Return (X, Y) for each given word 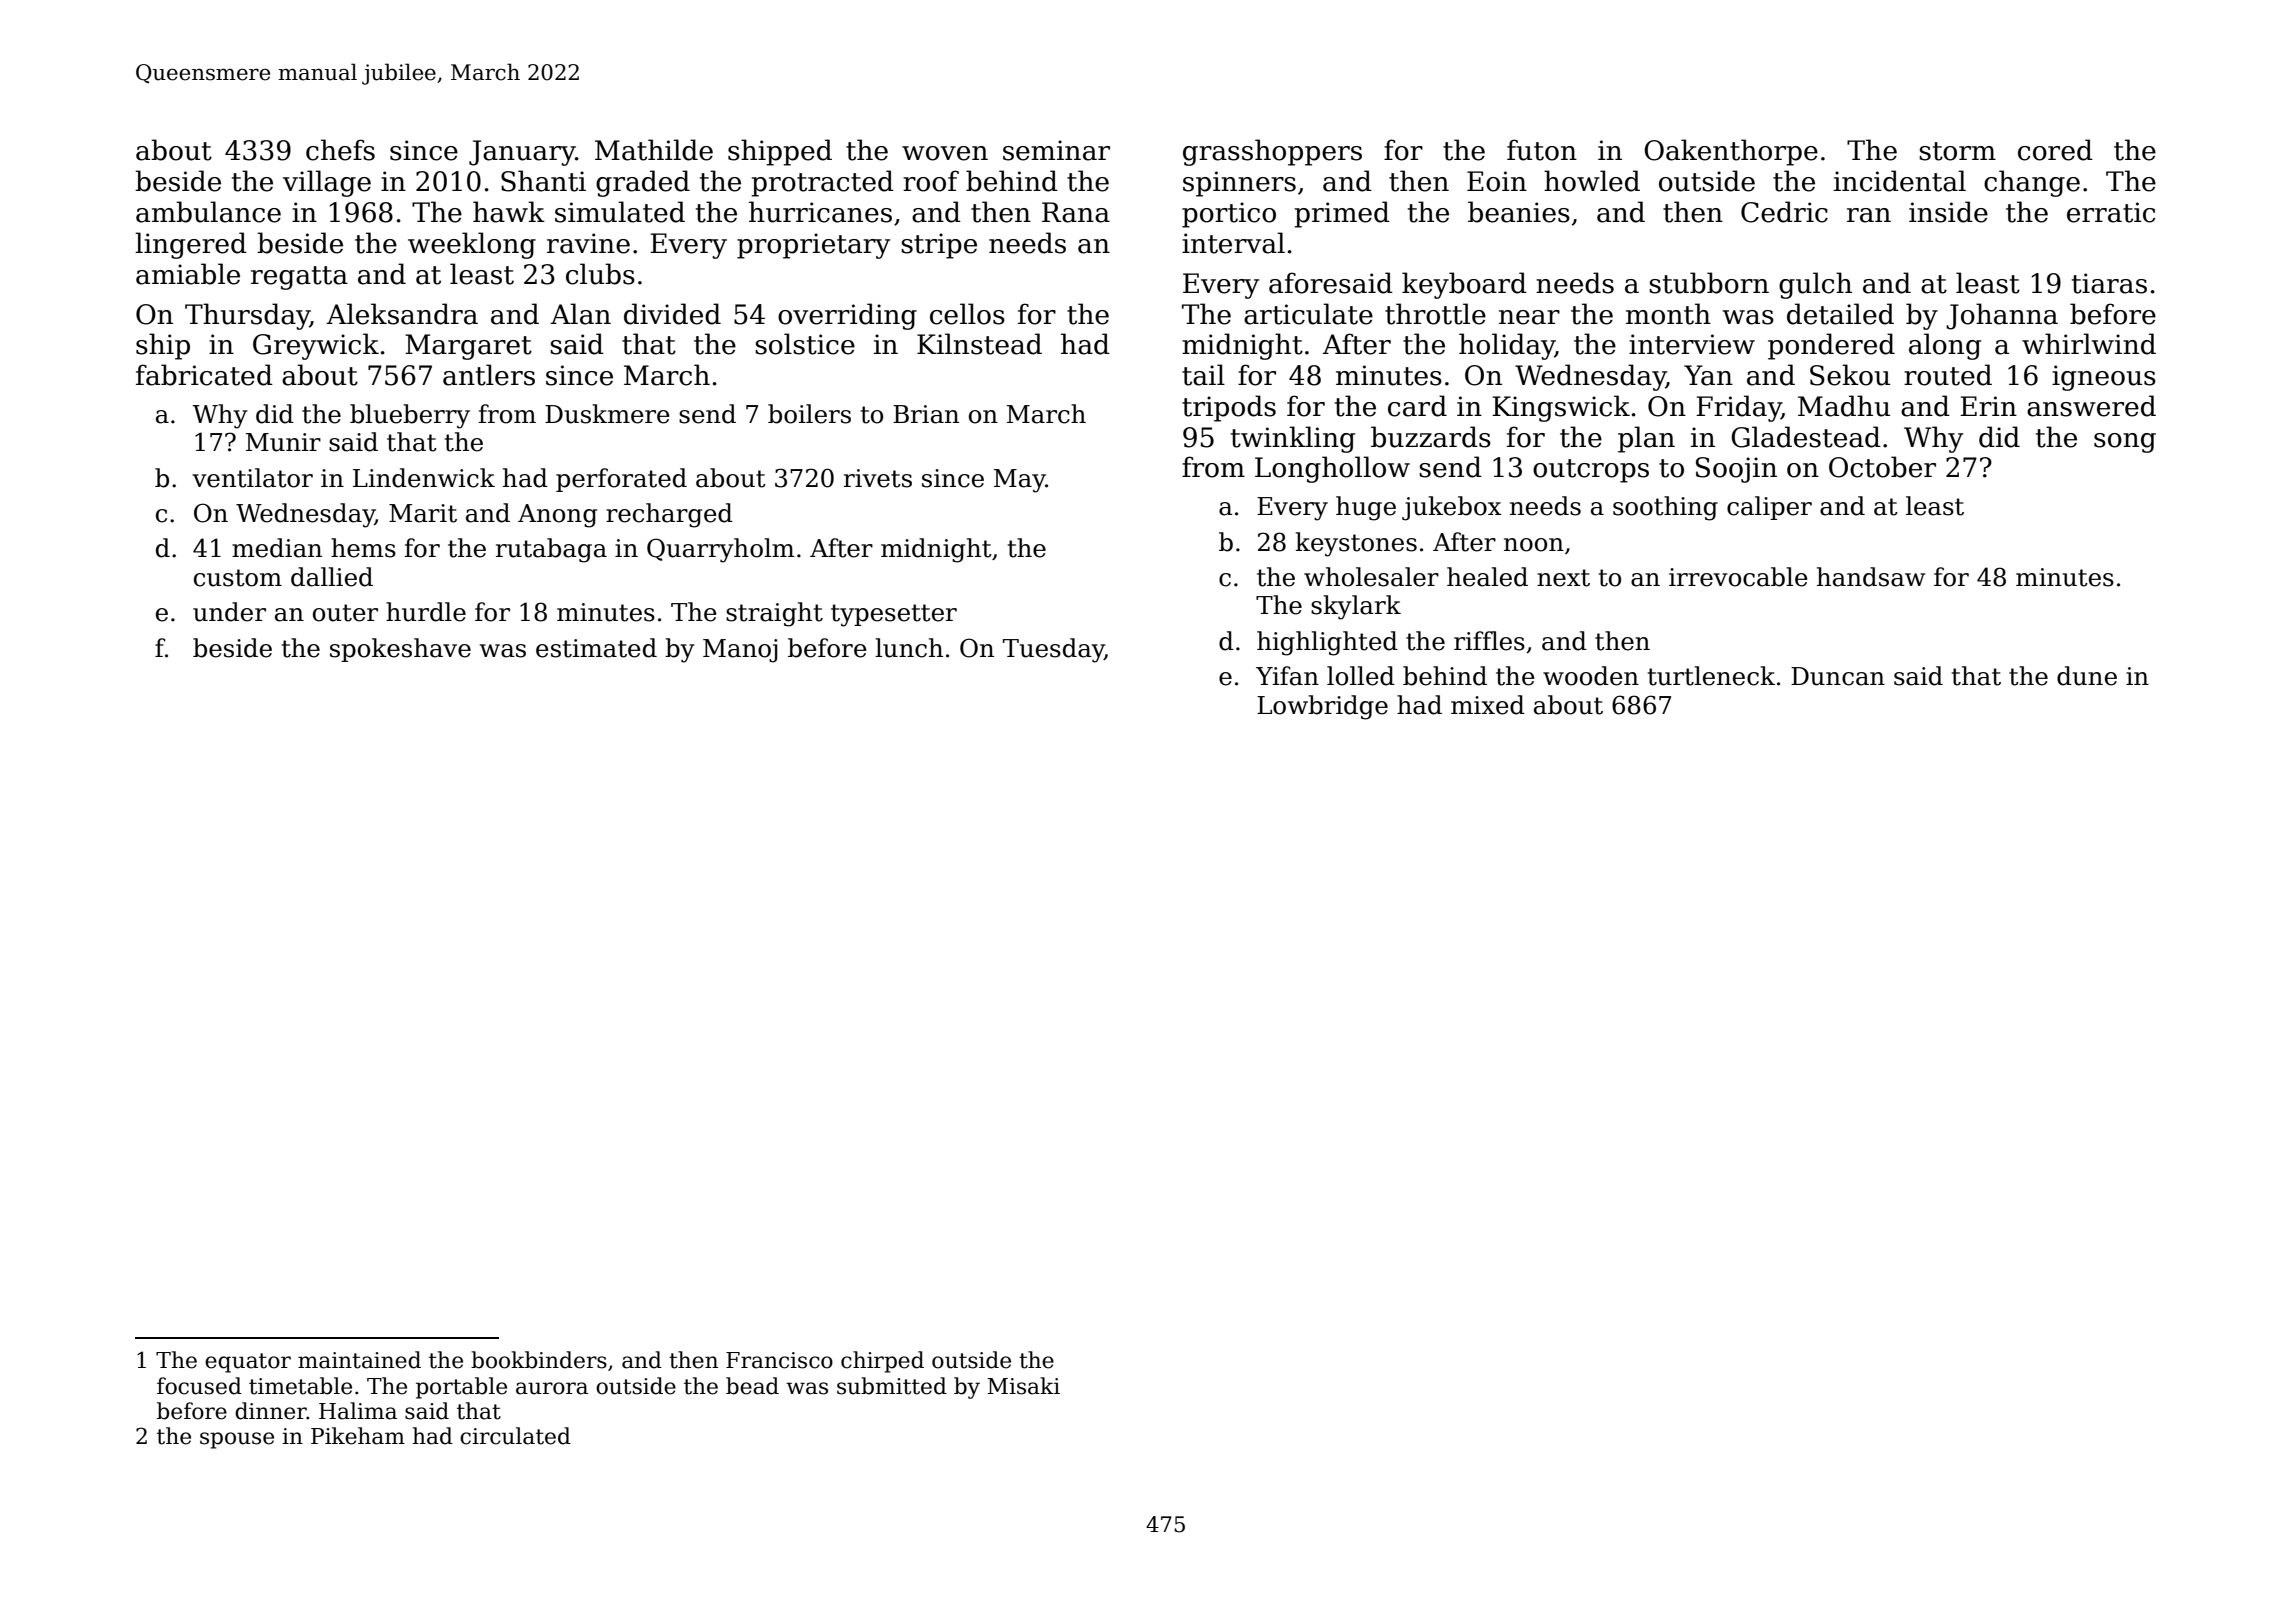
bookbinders (539, 1360)
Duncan (1838, 676)
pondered (1831, 346)
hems (363, 548)
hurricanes (820, 212)
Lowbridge (1322, 707)
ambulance (208, 212)
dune (2087, 676)
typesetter (894, 615)
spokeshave (400, 650)
